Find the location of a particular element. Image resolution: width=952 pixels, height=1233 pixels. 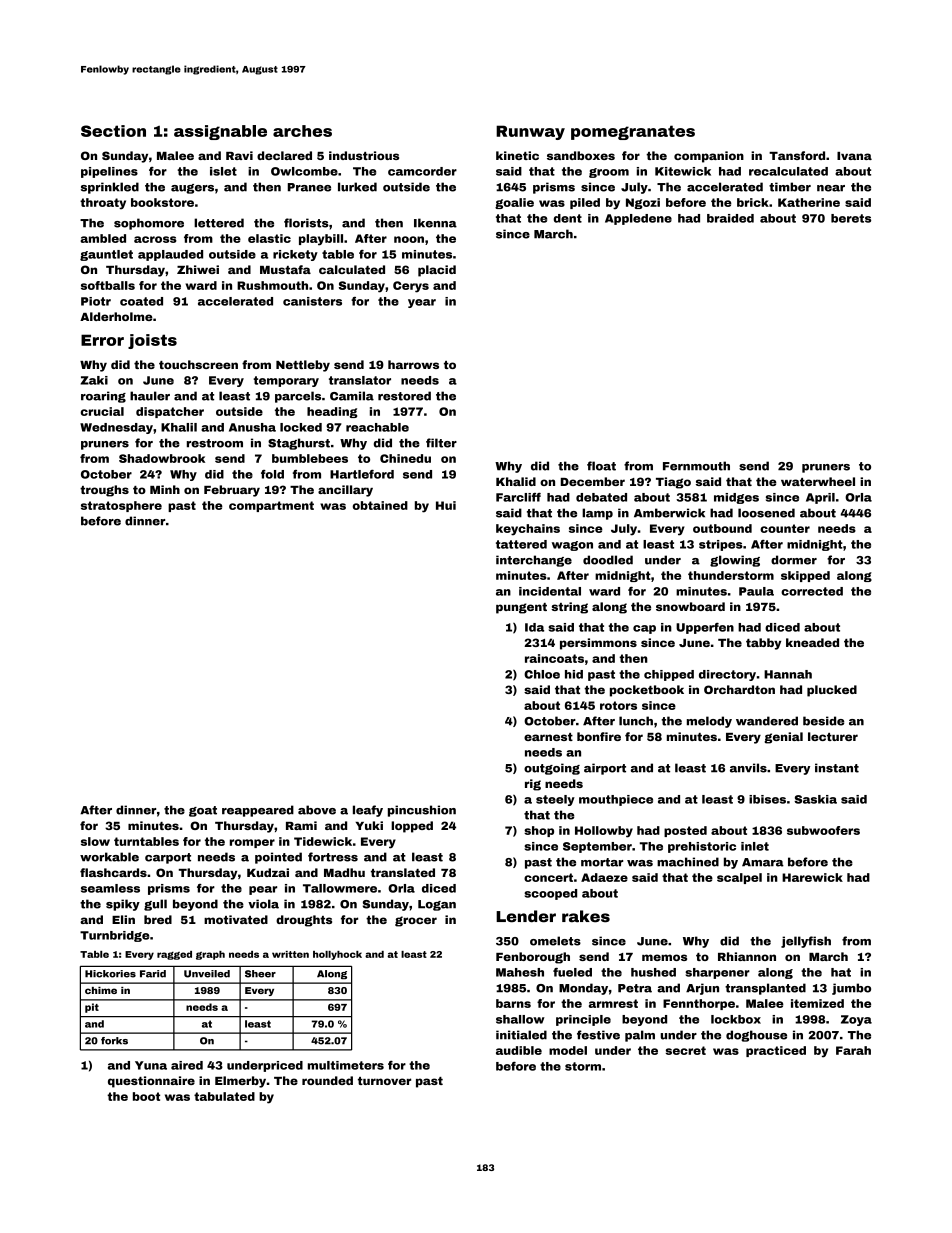

Fernmouth is located at coordinates (696, 466).
